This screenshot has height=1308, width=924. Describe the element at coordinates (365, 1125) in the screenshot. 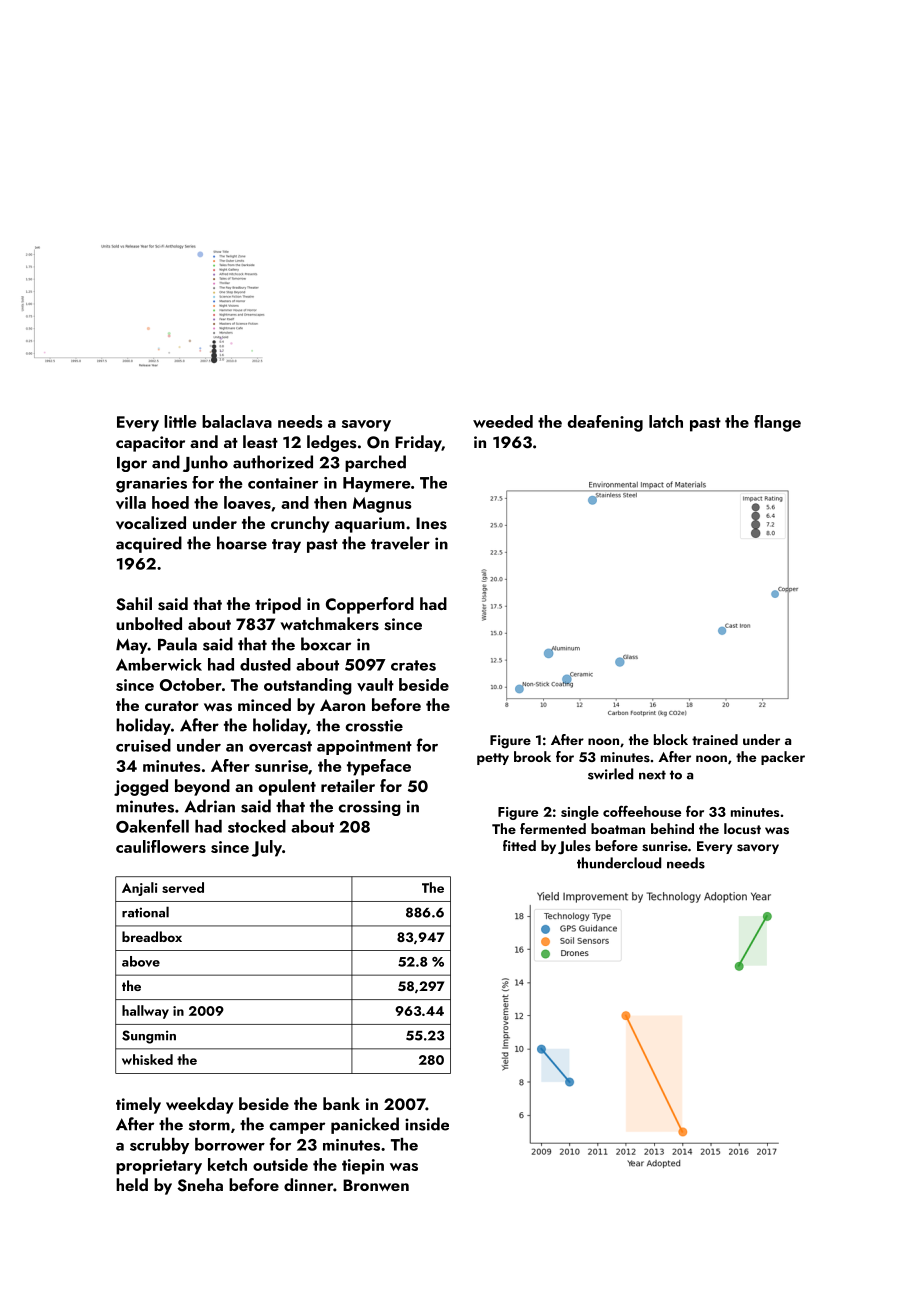

I see `panicked` at that location.
